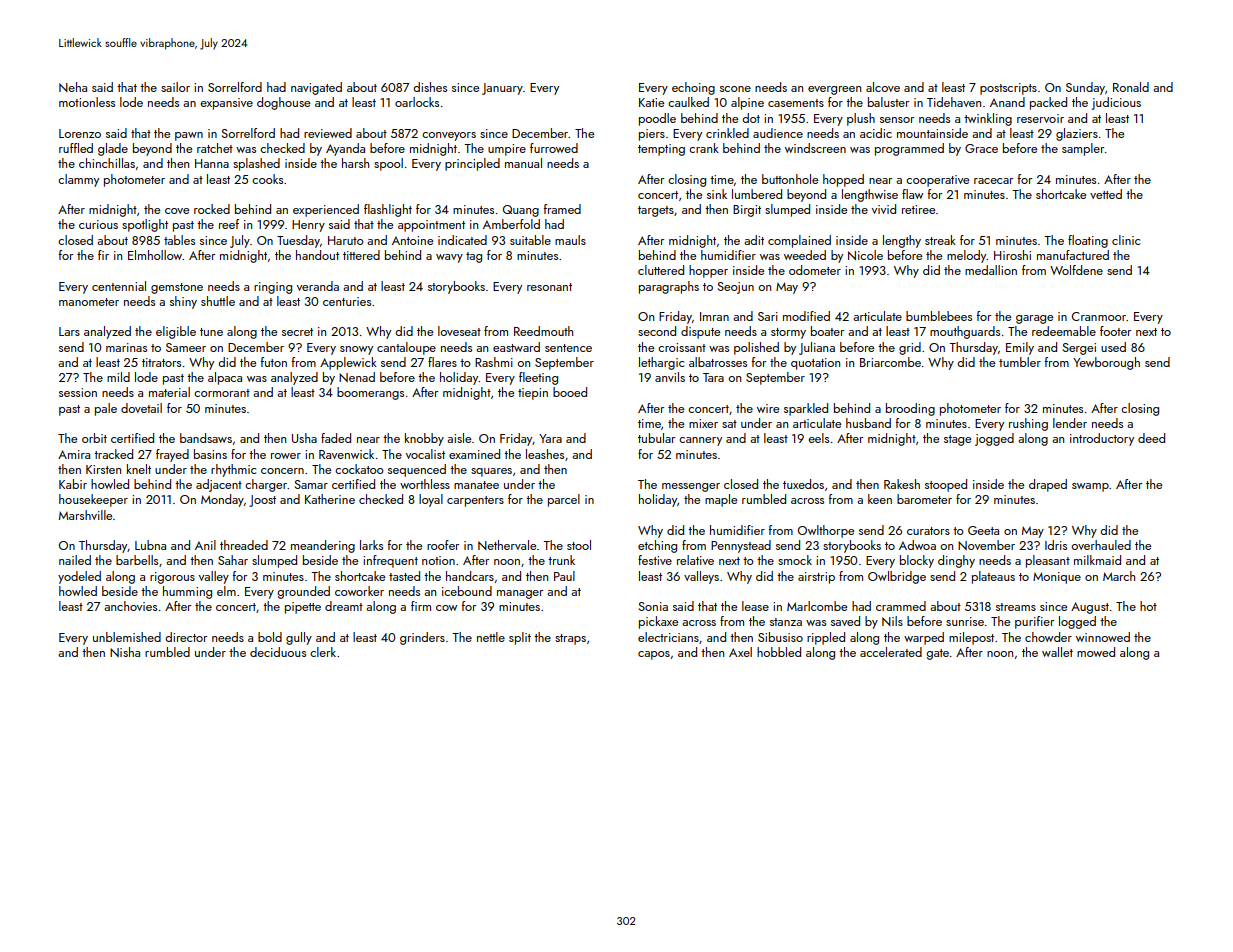 Image resolution: width=1233 pixels, height=952 pixels. What do you see at coordinates (270, 637) in the page?
I see `bold` at bounding box center [270, 637].
